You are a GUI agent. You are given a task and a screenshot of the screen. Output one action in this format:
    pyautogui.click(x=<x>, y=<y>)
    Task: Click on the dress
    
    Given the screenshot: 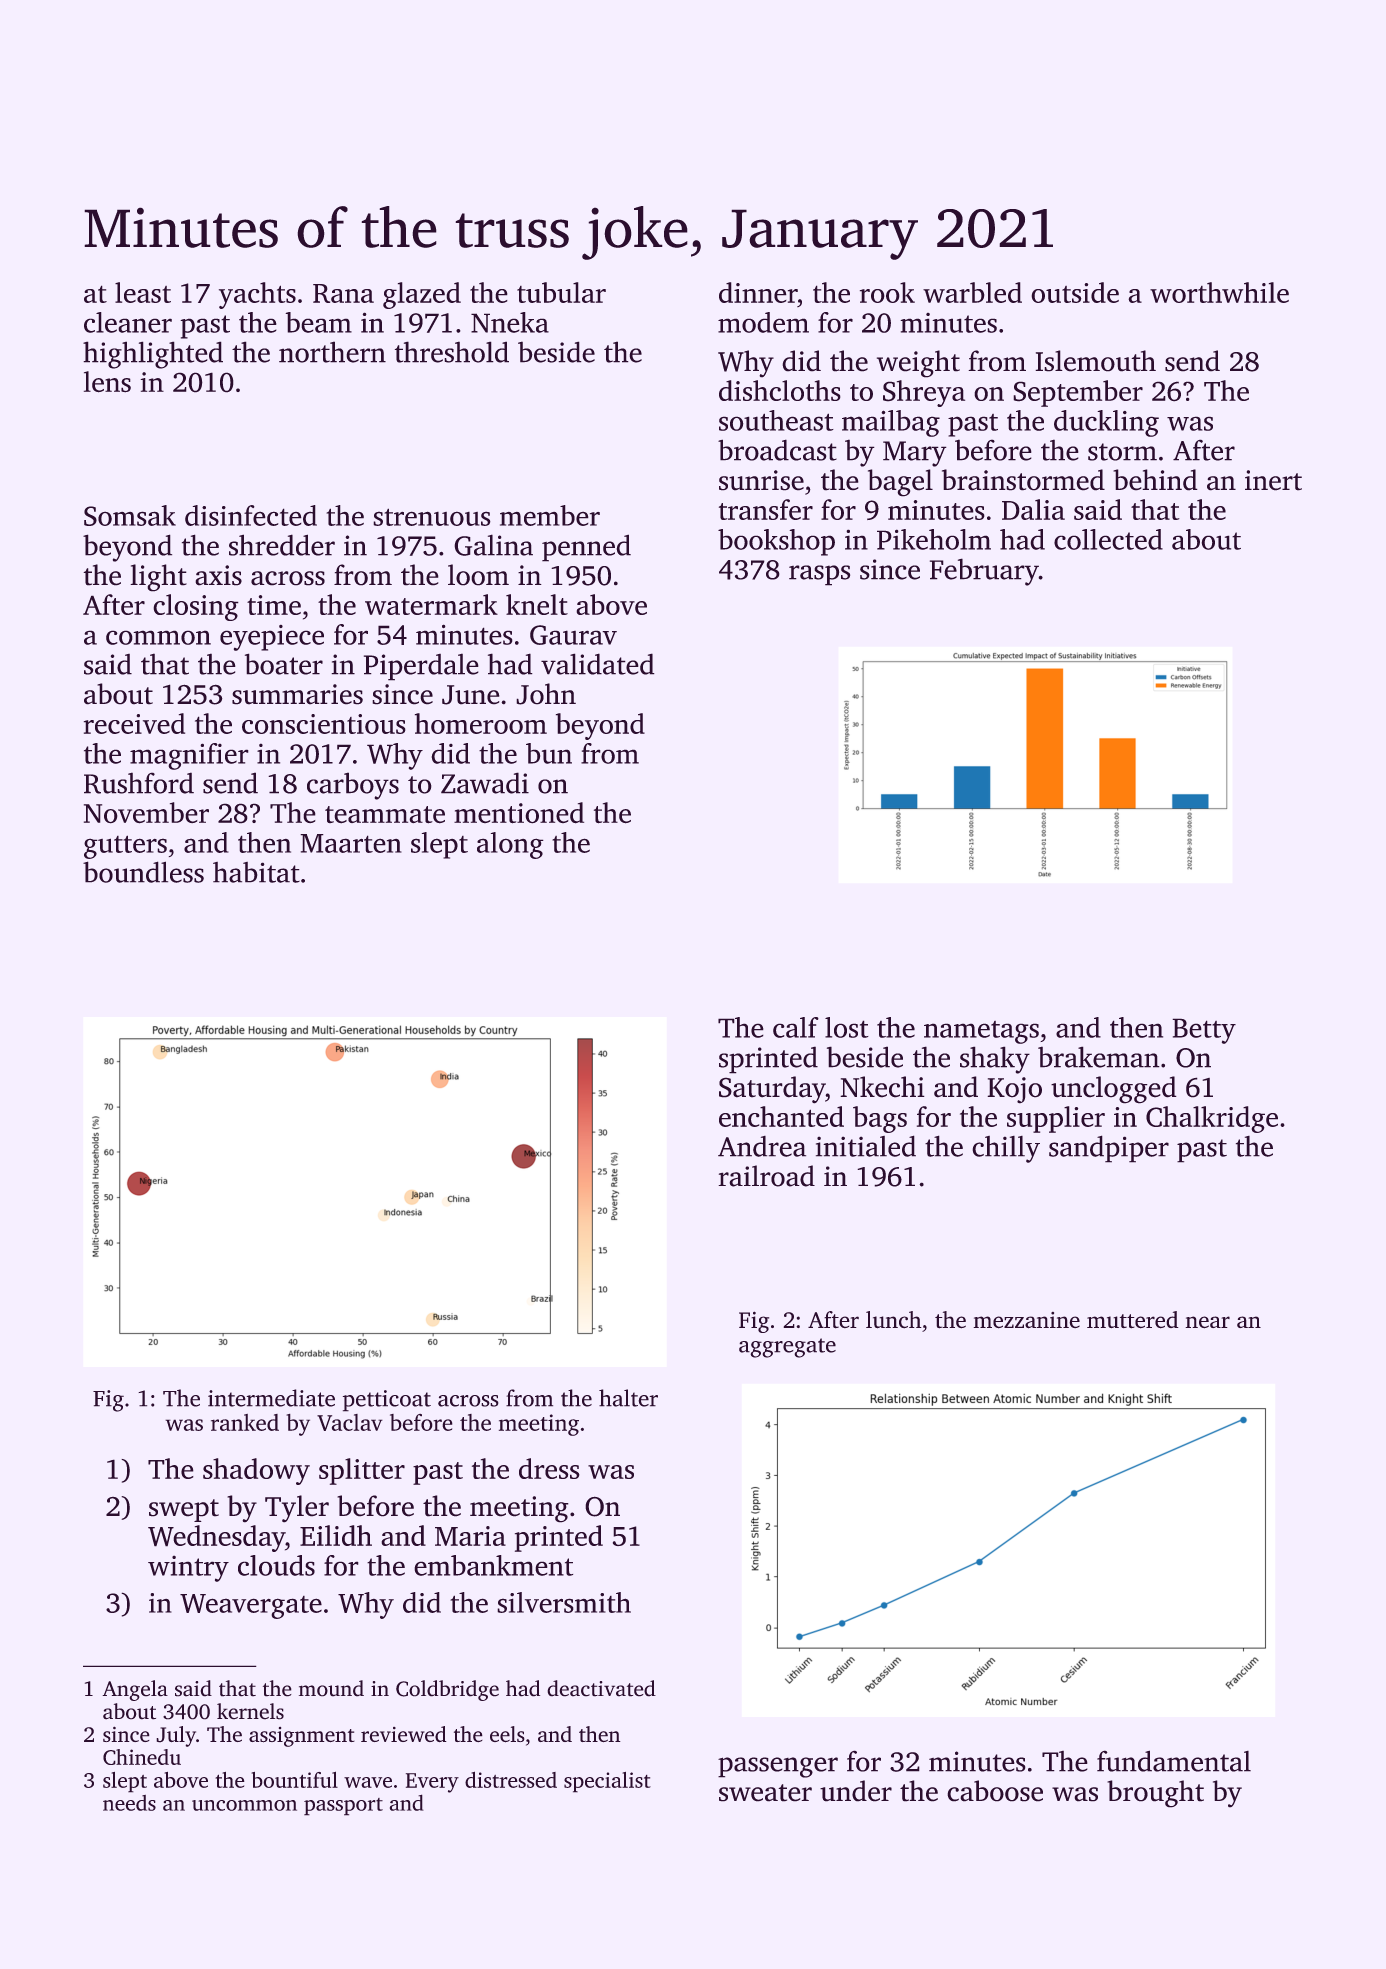 What is the action you would take?
    pyautogui.click(x=549, y=1468)
